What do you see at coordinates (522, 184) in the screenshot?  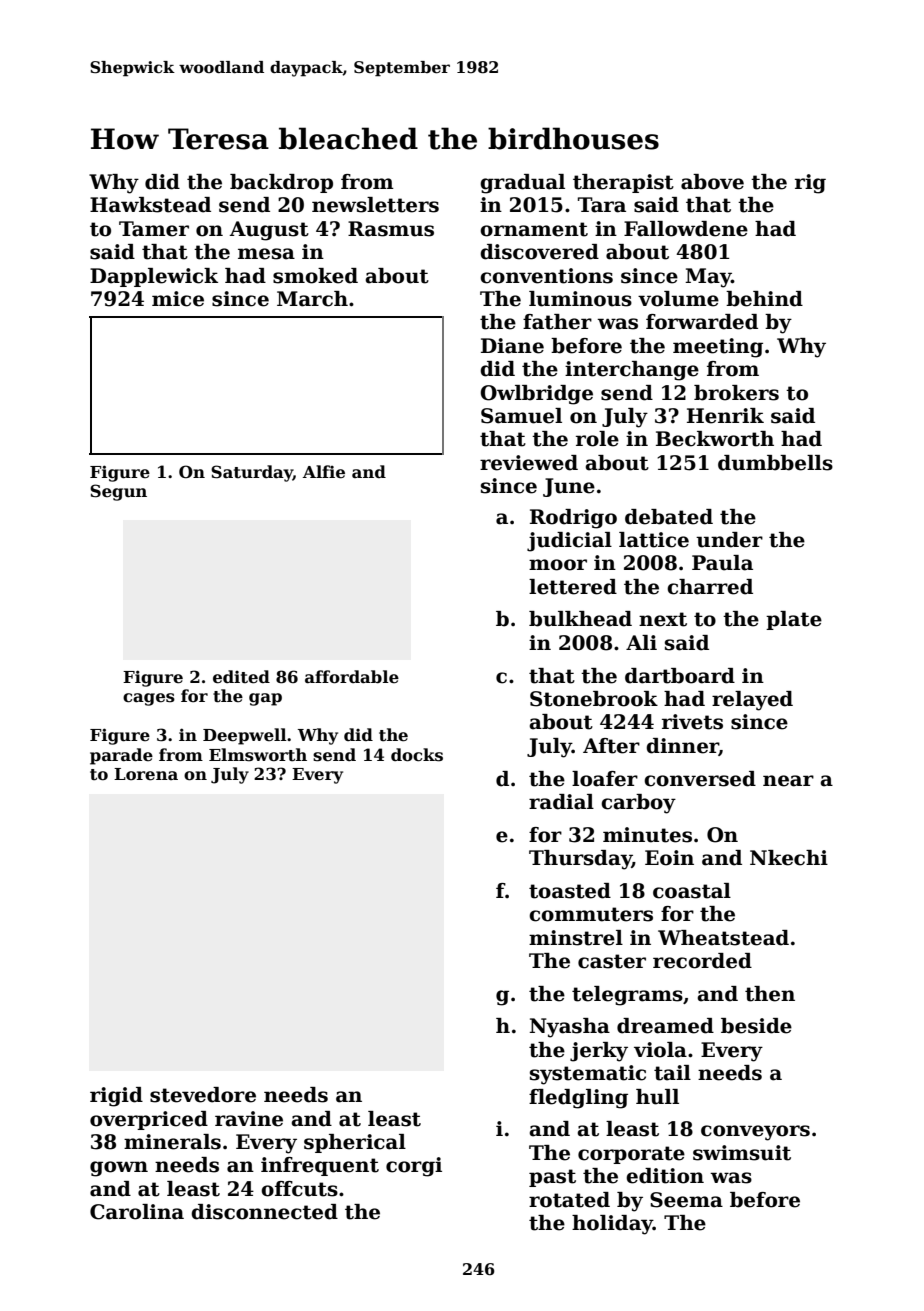 I see `gradual` at bounding box center [522, 184].
